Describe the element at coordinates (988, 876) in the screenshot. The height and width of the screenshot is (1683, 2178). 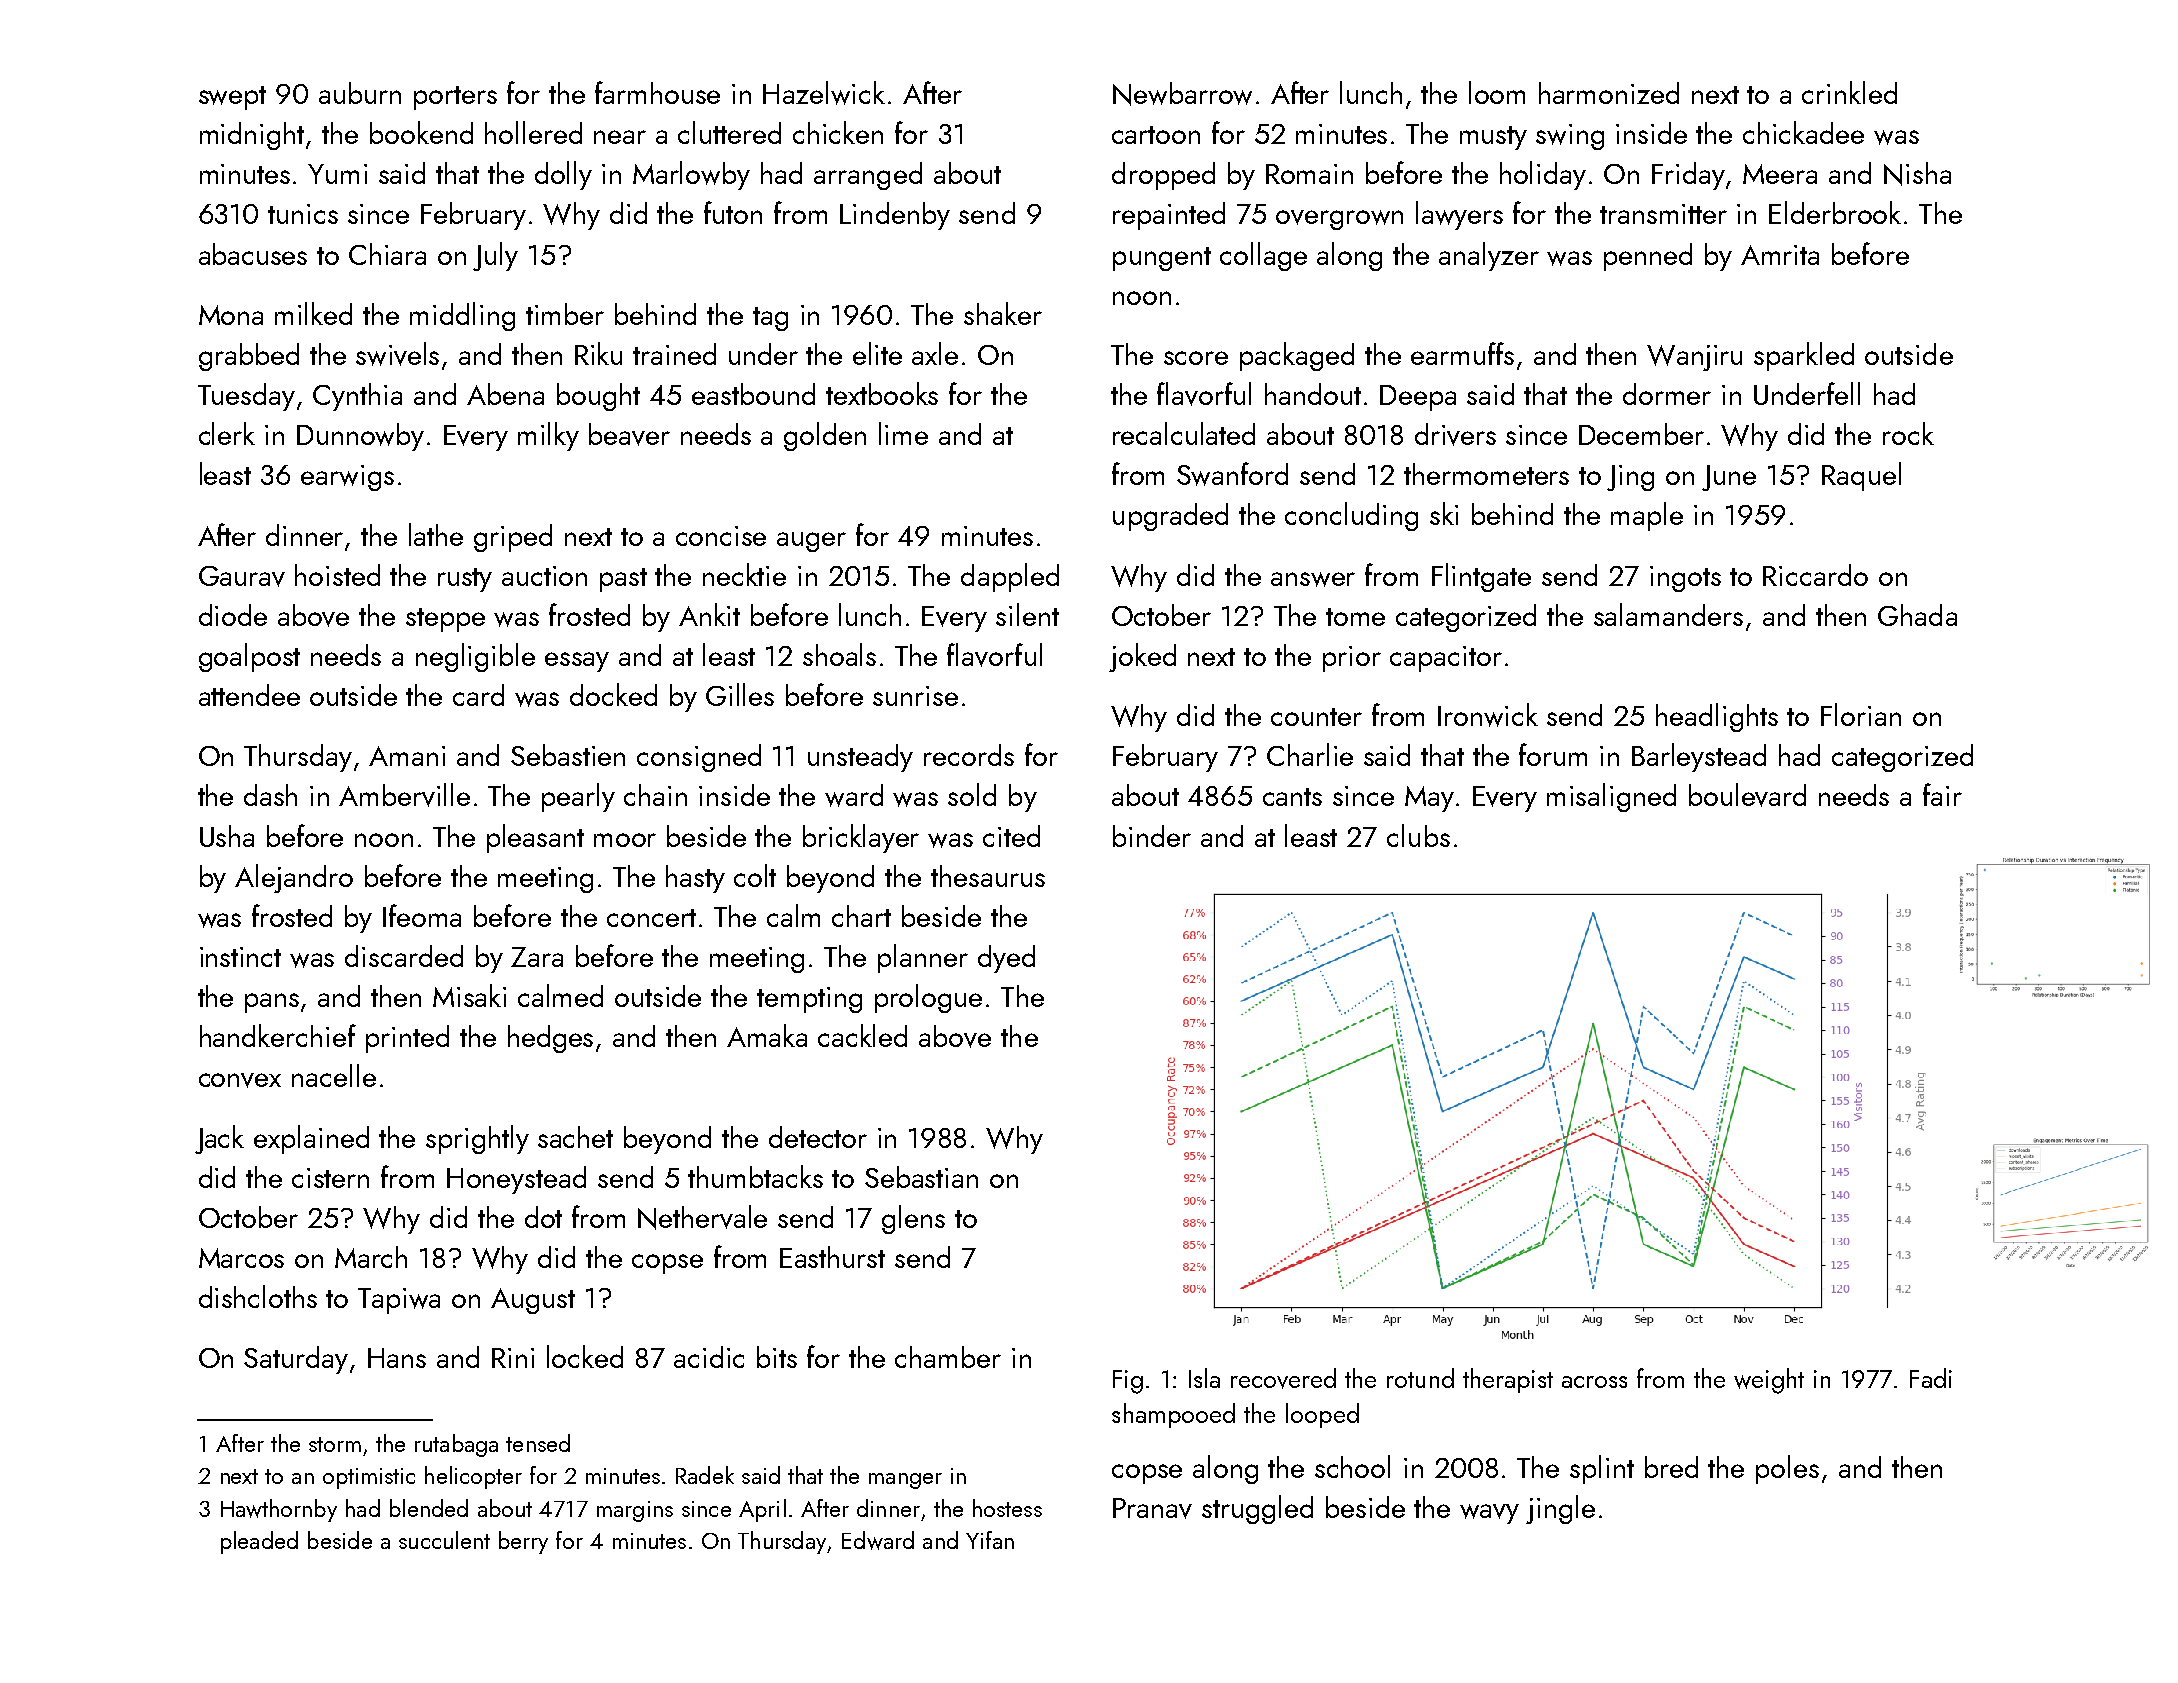
I see `thesaurus` at that location.
